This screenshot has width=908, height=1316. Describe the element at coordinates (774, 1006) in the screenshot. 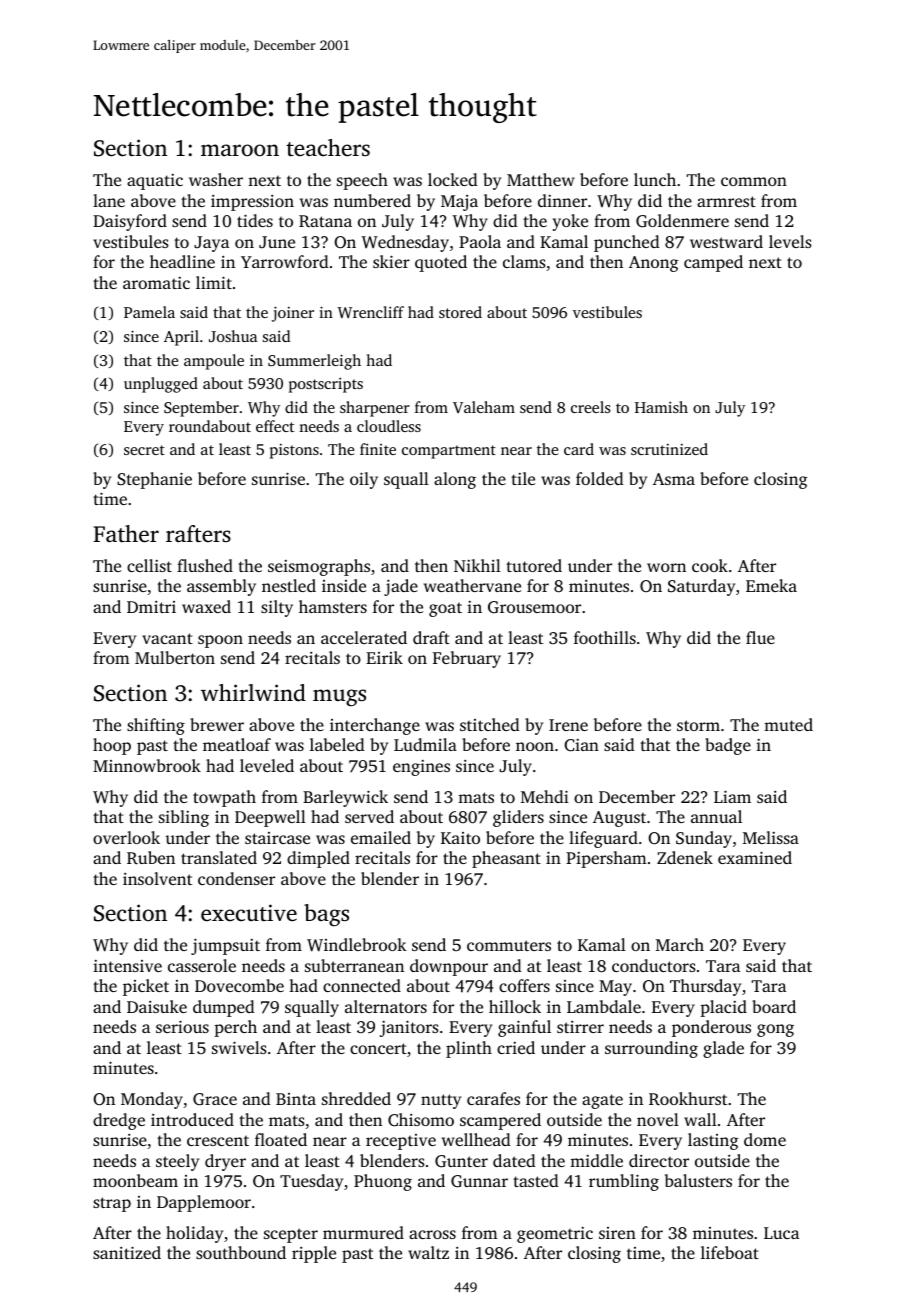

I see `board` at that location.
